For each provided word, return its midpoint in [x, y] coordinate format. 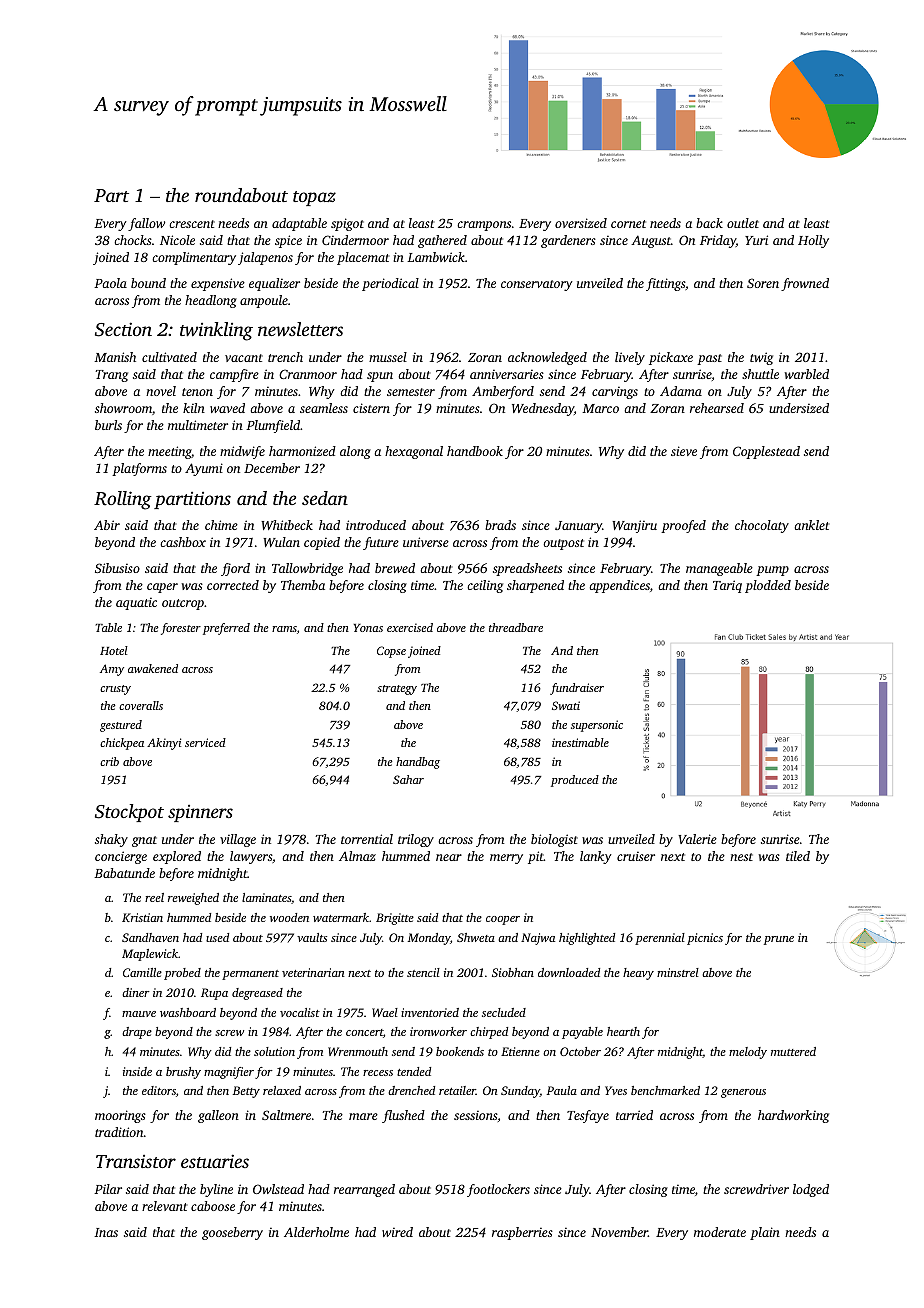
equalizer [274, 284]
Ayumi [204, 469]
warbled [806, 374]
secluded [504, 1012]
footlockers [498, 1190]
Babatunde [124, 873]
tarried [634, 1115]
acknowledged [547, 358]
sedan [325, 498]
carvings [615, 392]
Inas [106, 1232]
